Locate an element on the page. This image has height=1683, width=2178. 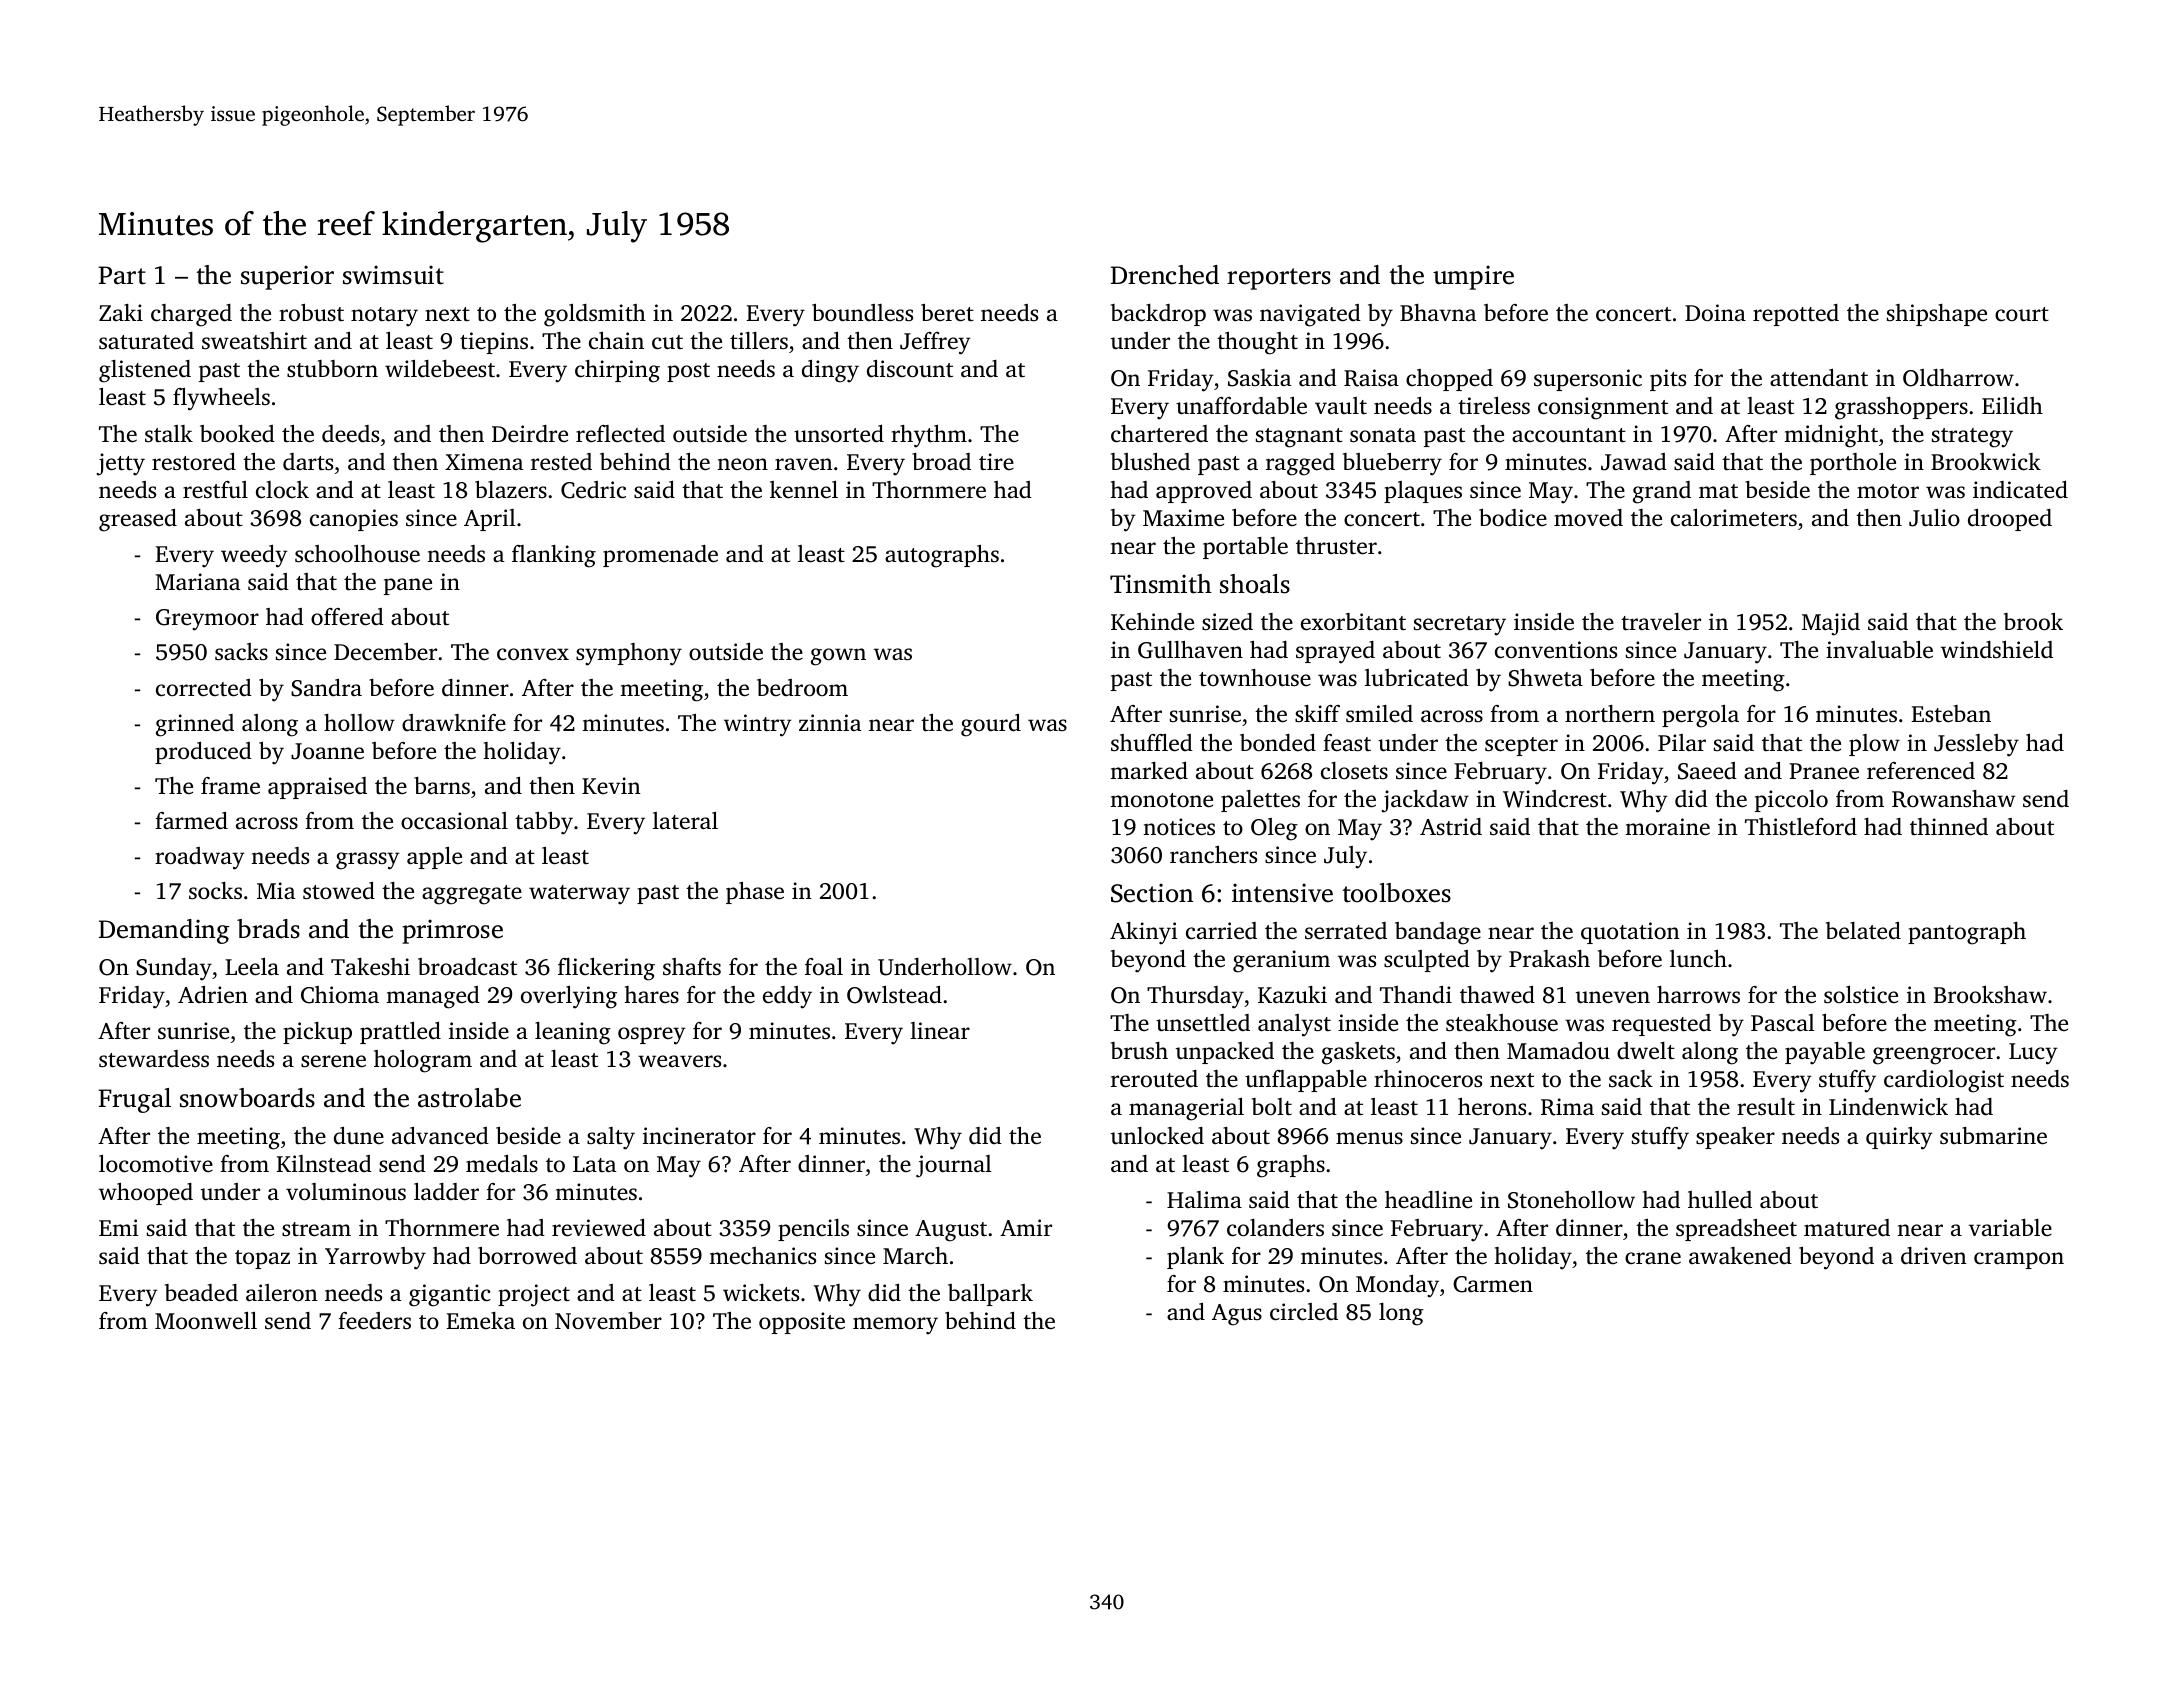
umpire is located at coordinates (1473, 277).
